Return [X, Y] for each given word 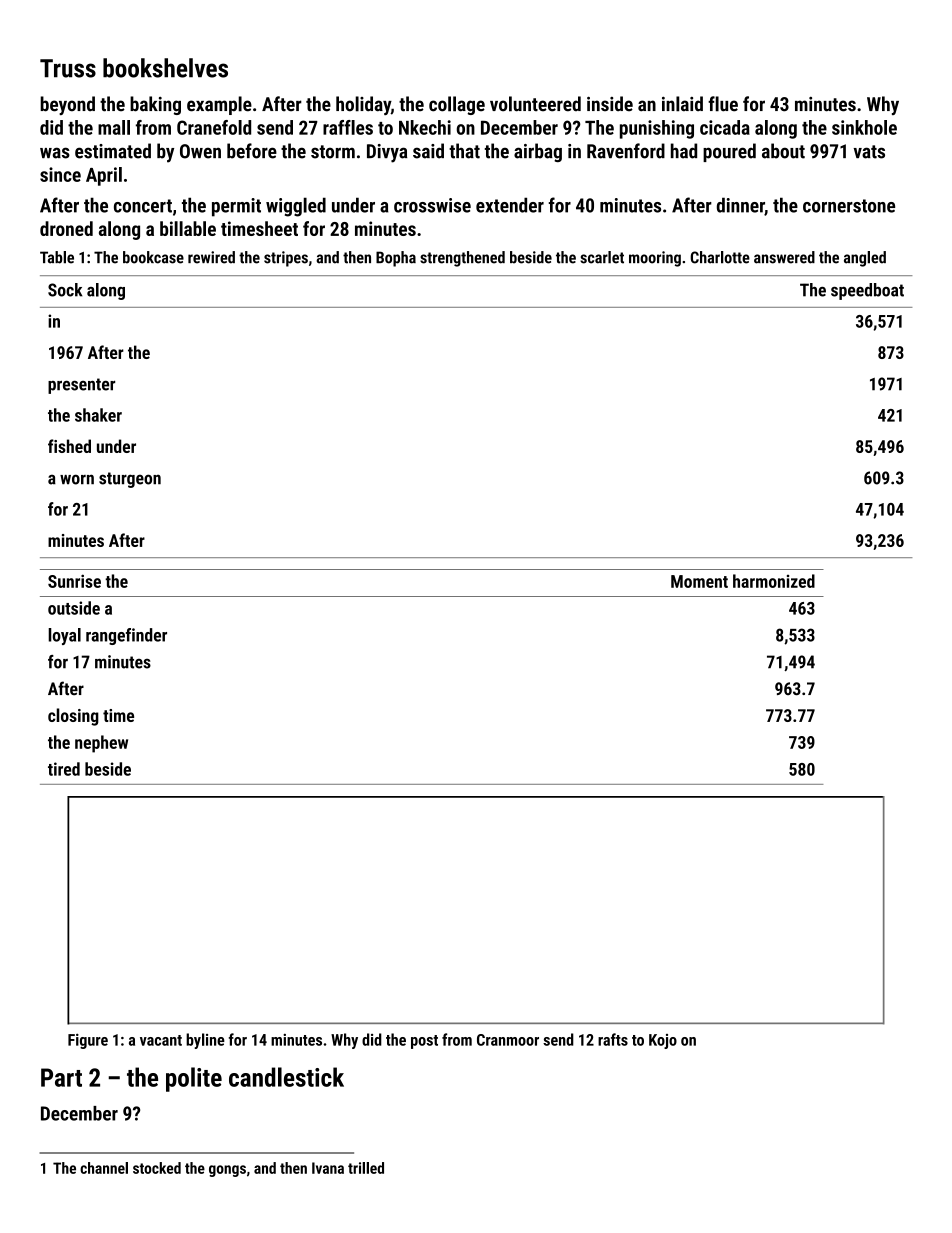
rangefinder [126, 636]
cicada [725, 127]
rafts [613, 1039]
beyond [67, 105]
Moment [699, 581]
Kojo [663, 1041]
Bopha [396, 259]
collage [457, 105]
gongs [227, 1171]
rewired [211, 257]
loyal [64, 636]
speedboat [867, 291]
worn [77, 479]
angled [865, 259]
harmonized [774, 581]
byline [205, 1041]
